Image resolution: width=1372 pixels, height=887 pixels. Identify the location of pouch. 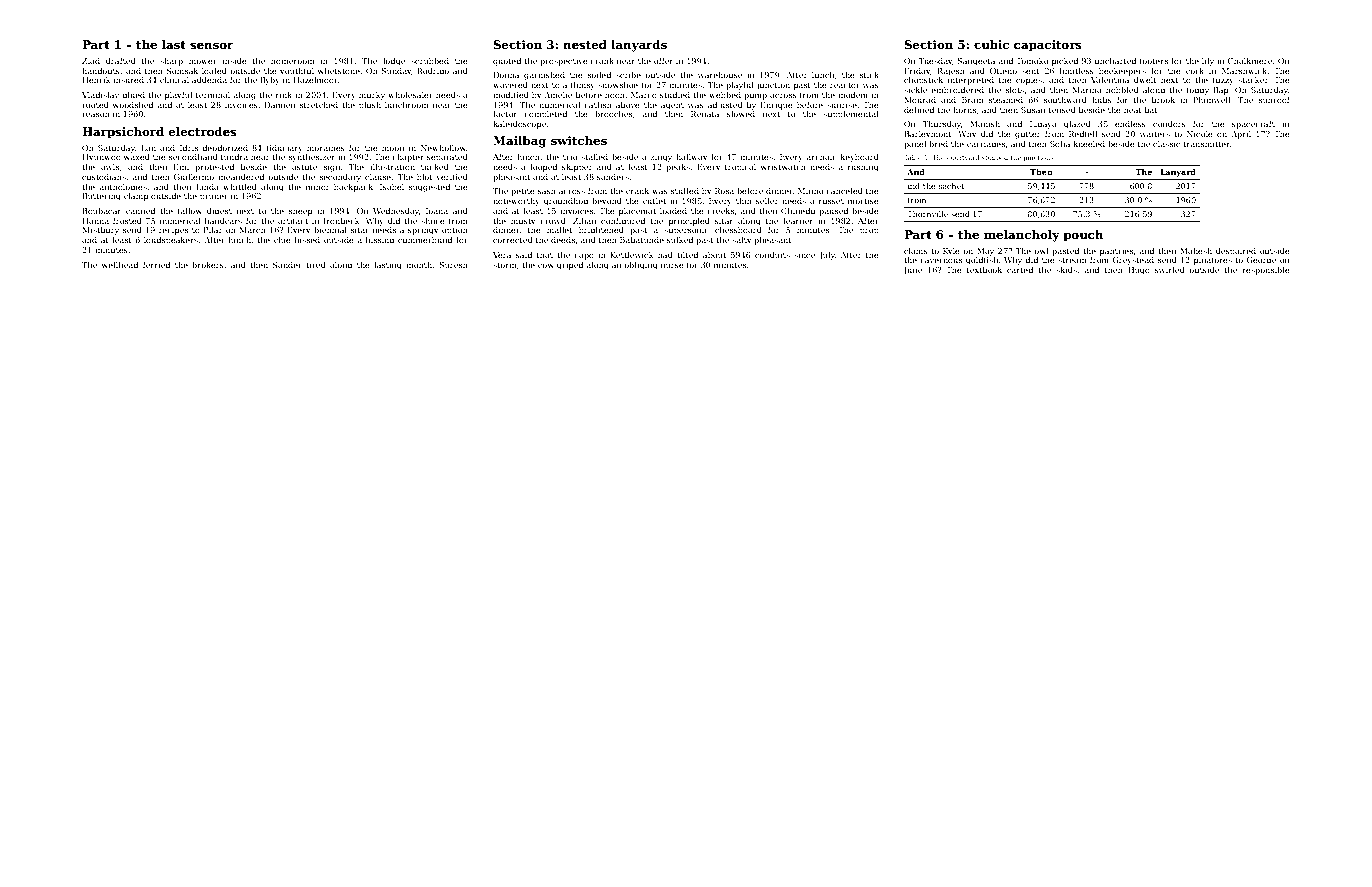
(1083, 236).
